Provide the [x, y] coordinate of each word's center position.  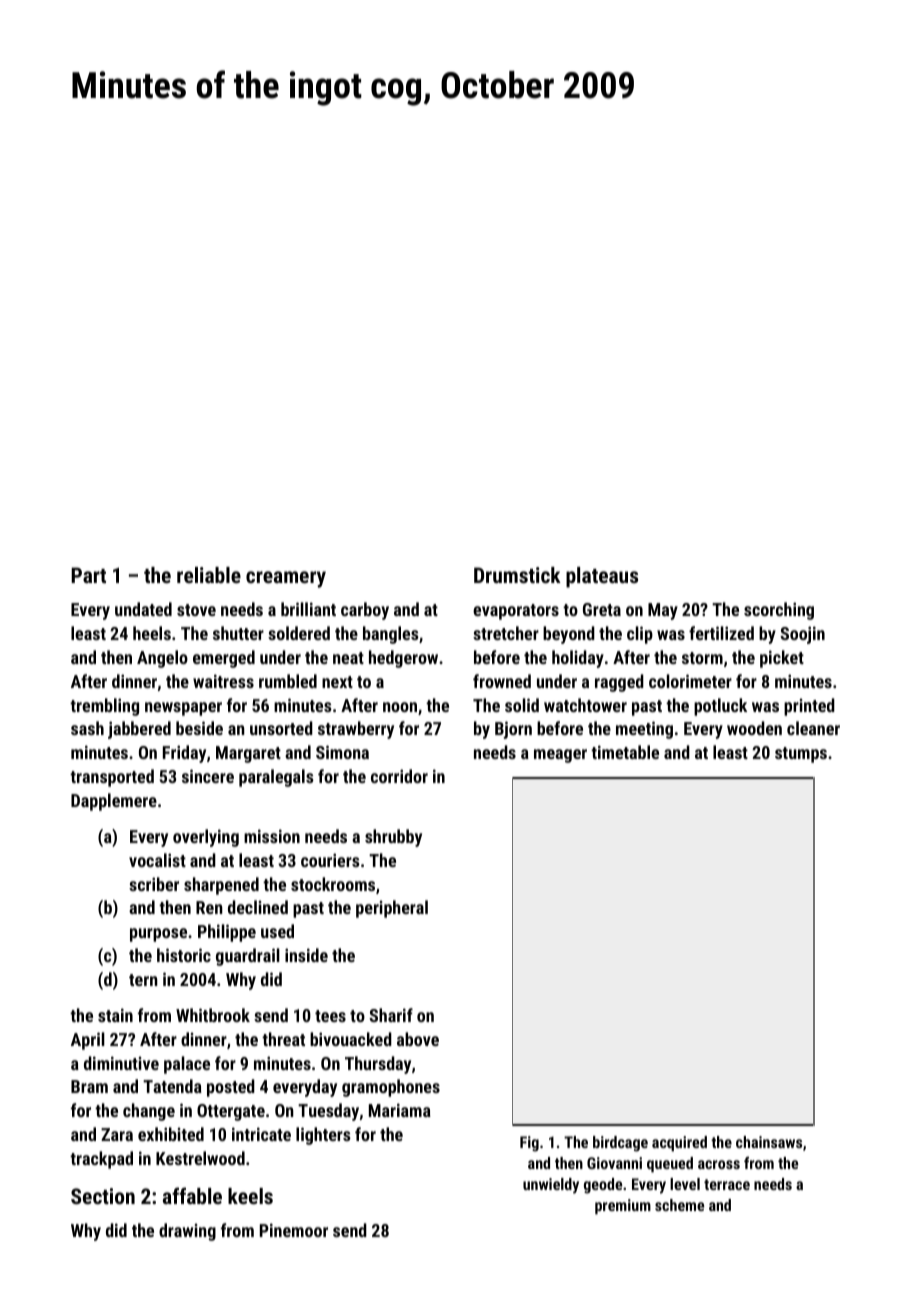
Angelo [162, 659]
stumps [801, 755]
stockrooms [333, 884]
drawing [187, 1232]
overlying [206, 838]
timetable [625, 752]
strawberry [356, 730]
